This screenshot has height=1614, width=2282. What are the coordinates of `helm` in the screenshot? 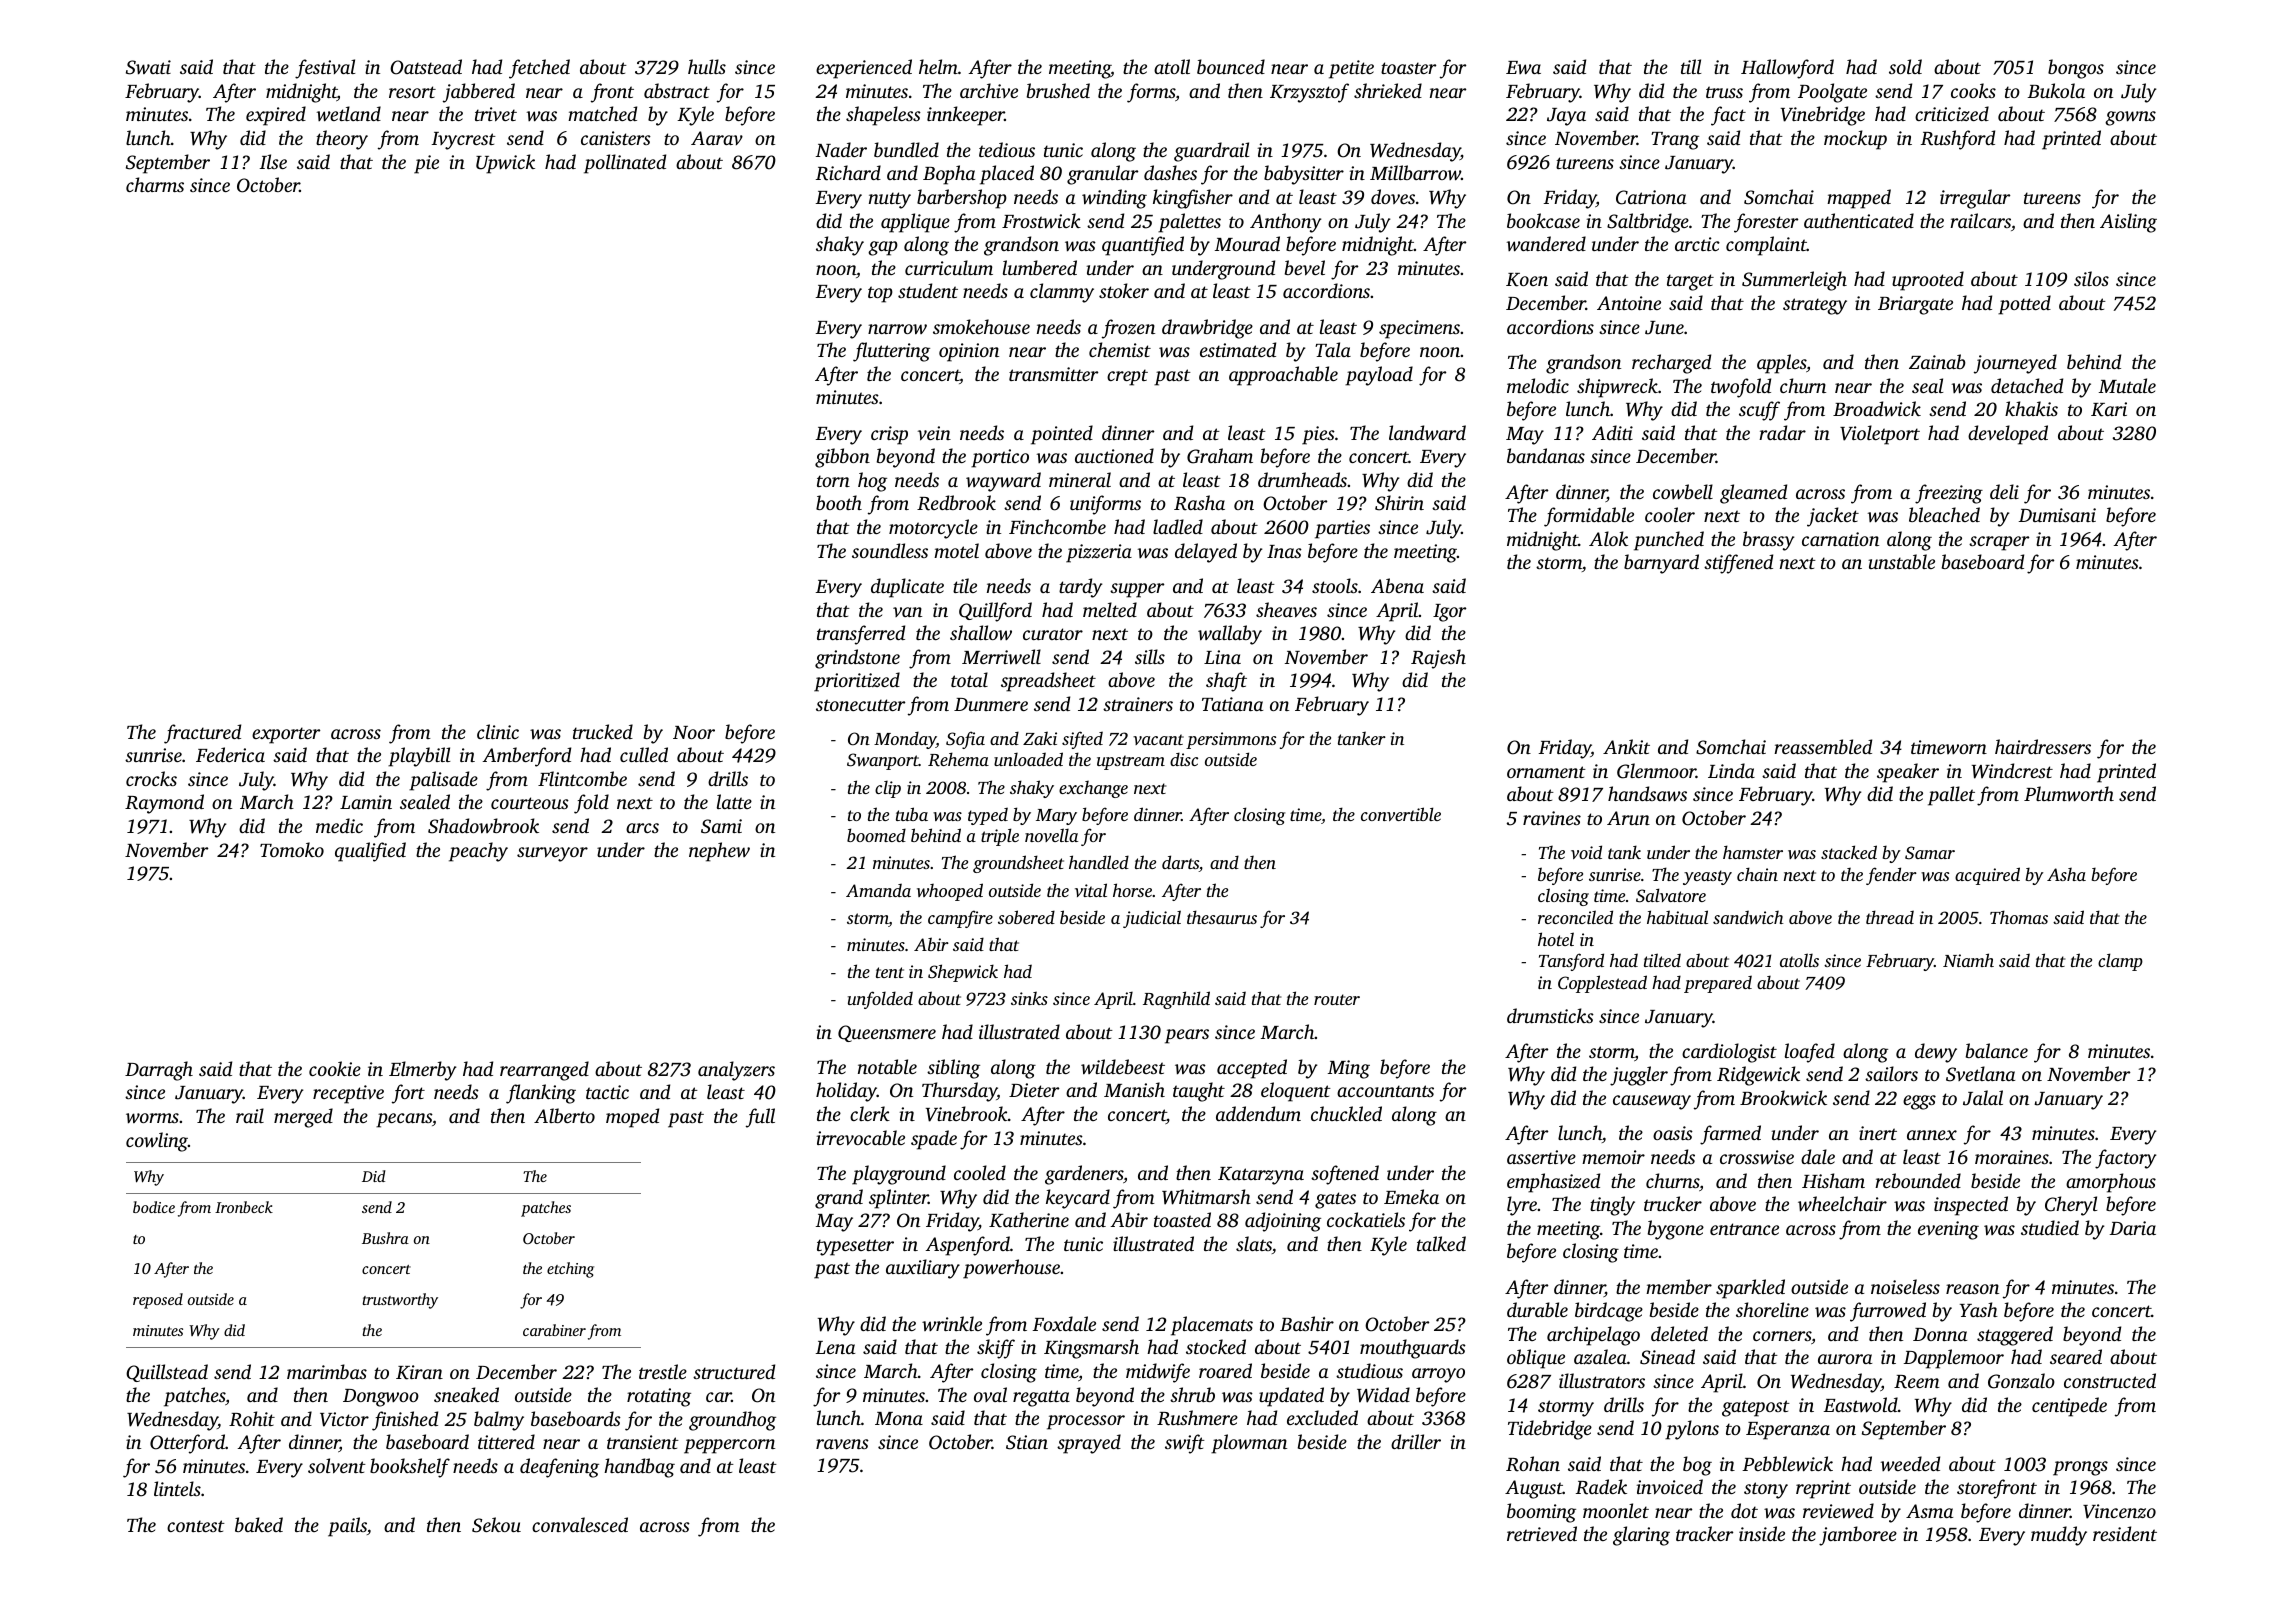 It's located at (938, 66).
